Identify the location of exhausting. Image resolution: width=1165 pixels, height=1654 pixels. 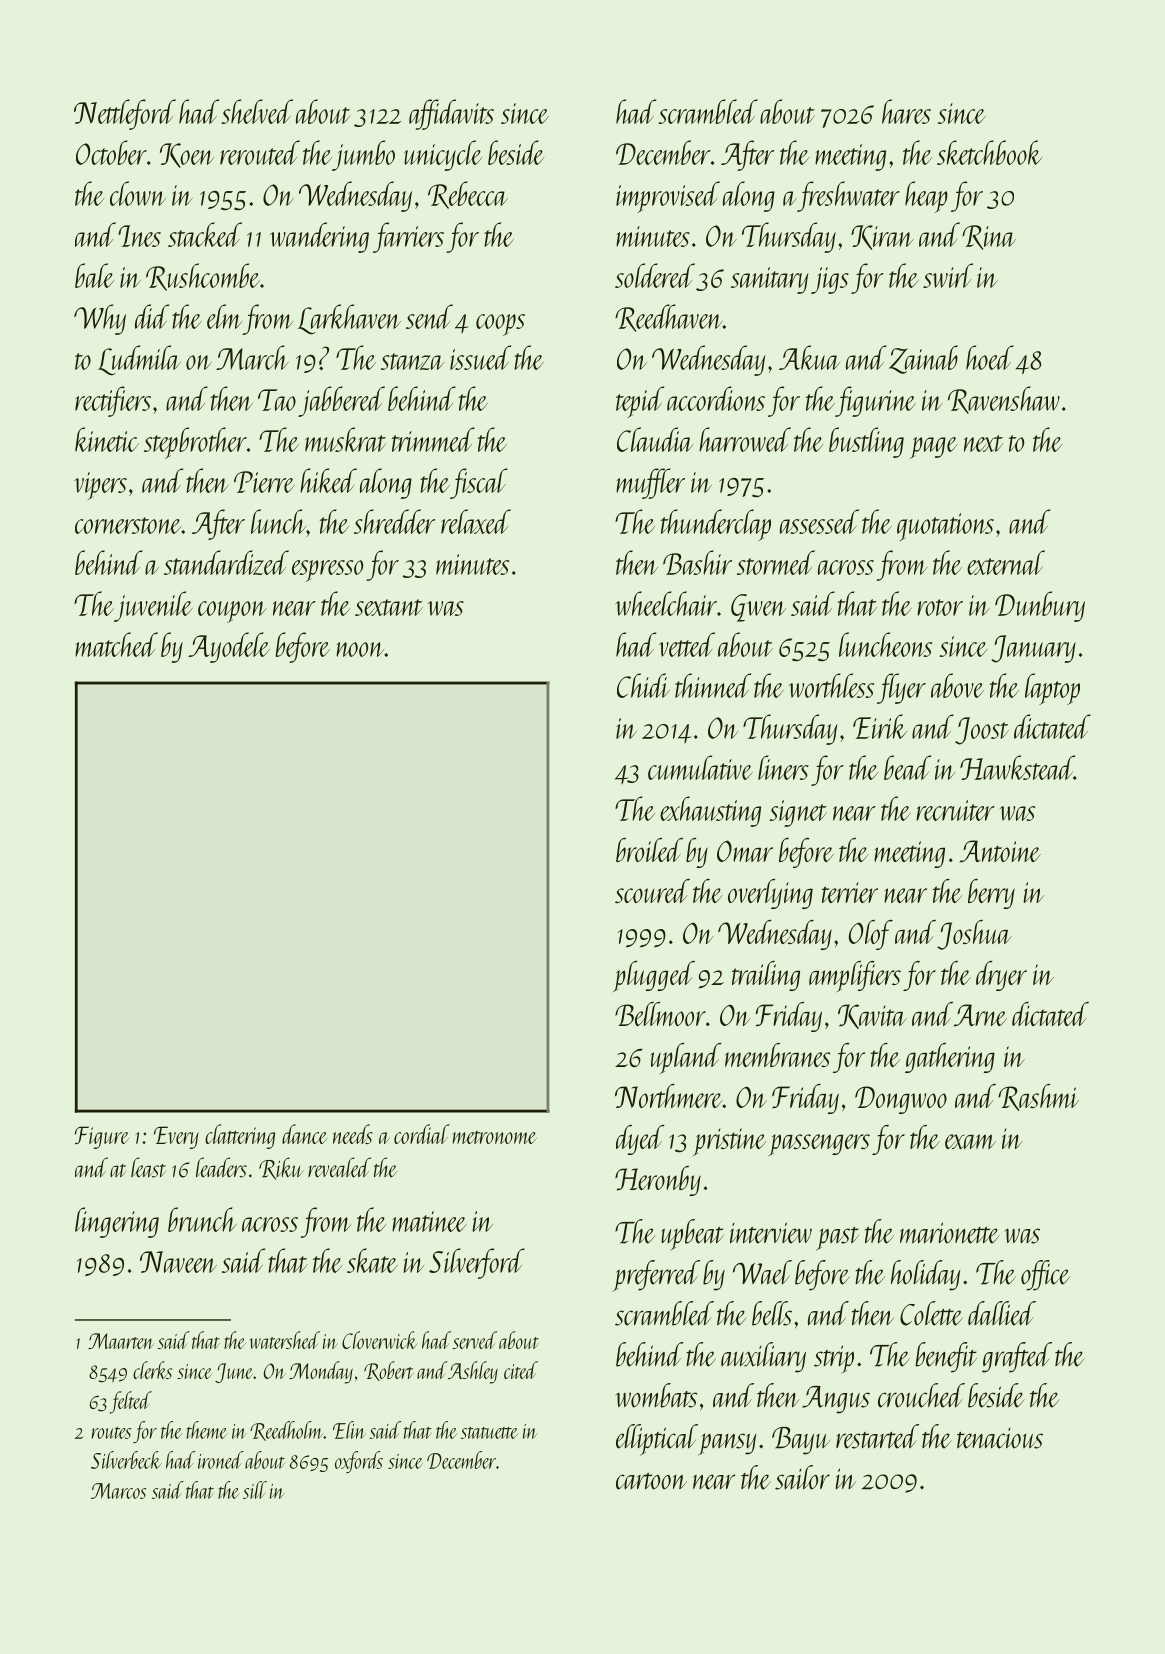
(710, 811).
